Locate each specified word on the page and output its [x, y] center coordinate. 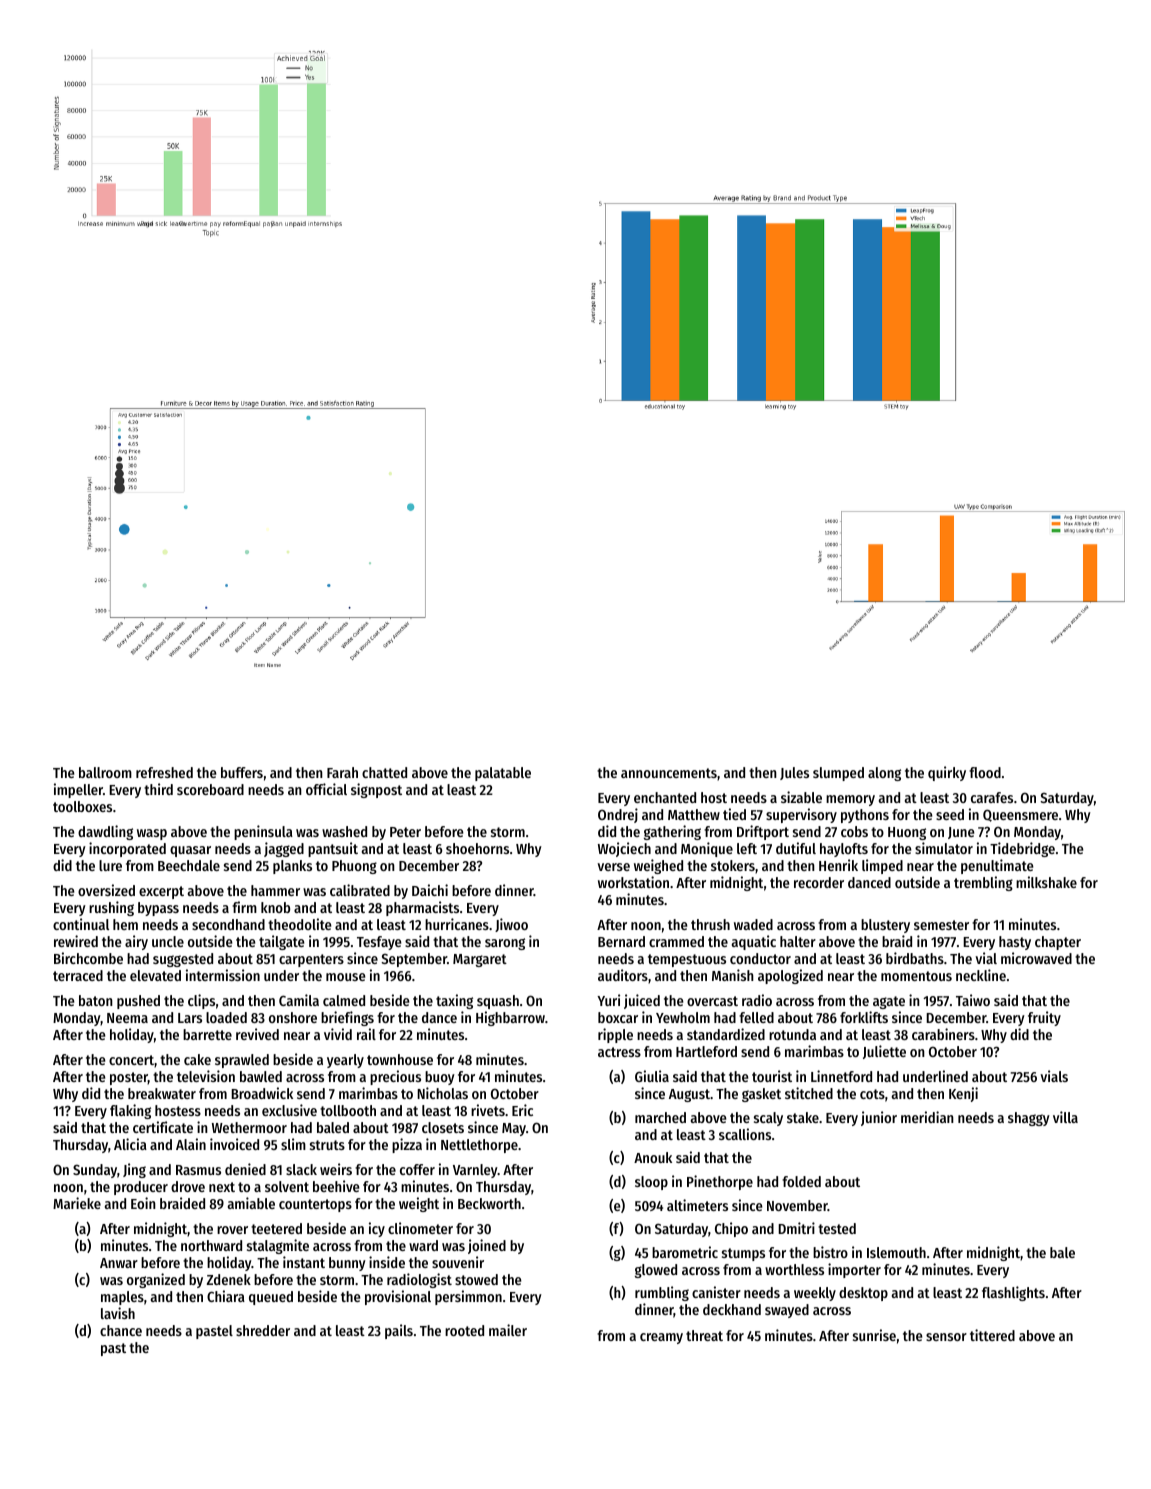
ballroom [105, 772]
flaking [130, 1111]
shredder [263, 1330]
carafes [992, 797]
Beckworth [489, 1203]
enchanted [665, 797]
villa [1065, 1117]
